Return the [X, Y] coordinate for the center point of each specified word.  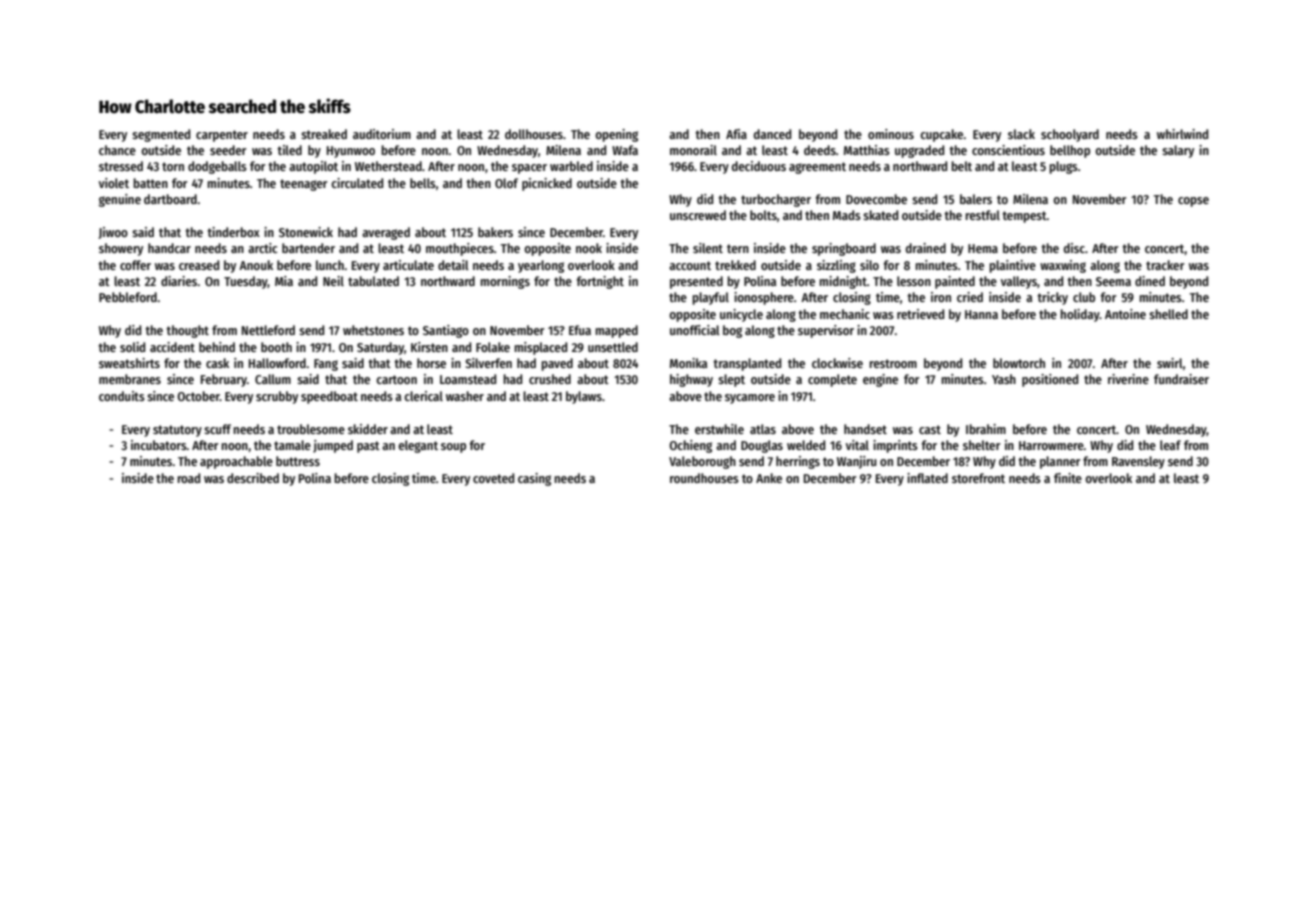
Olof [506, 183]
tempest [1024, 217]
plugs [1063, 167]
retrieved [920, 314]
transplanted [747, 364]
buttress [298, 461]
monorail [693, 150]
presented [696, 282]
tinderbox [233, 232]
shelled [1168, 314]
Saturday [380, 348]
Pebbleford [128, 297]
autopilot [313, 167]
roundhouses [704, 478]
